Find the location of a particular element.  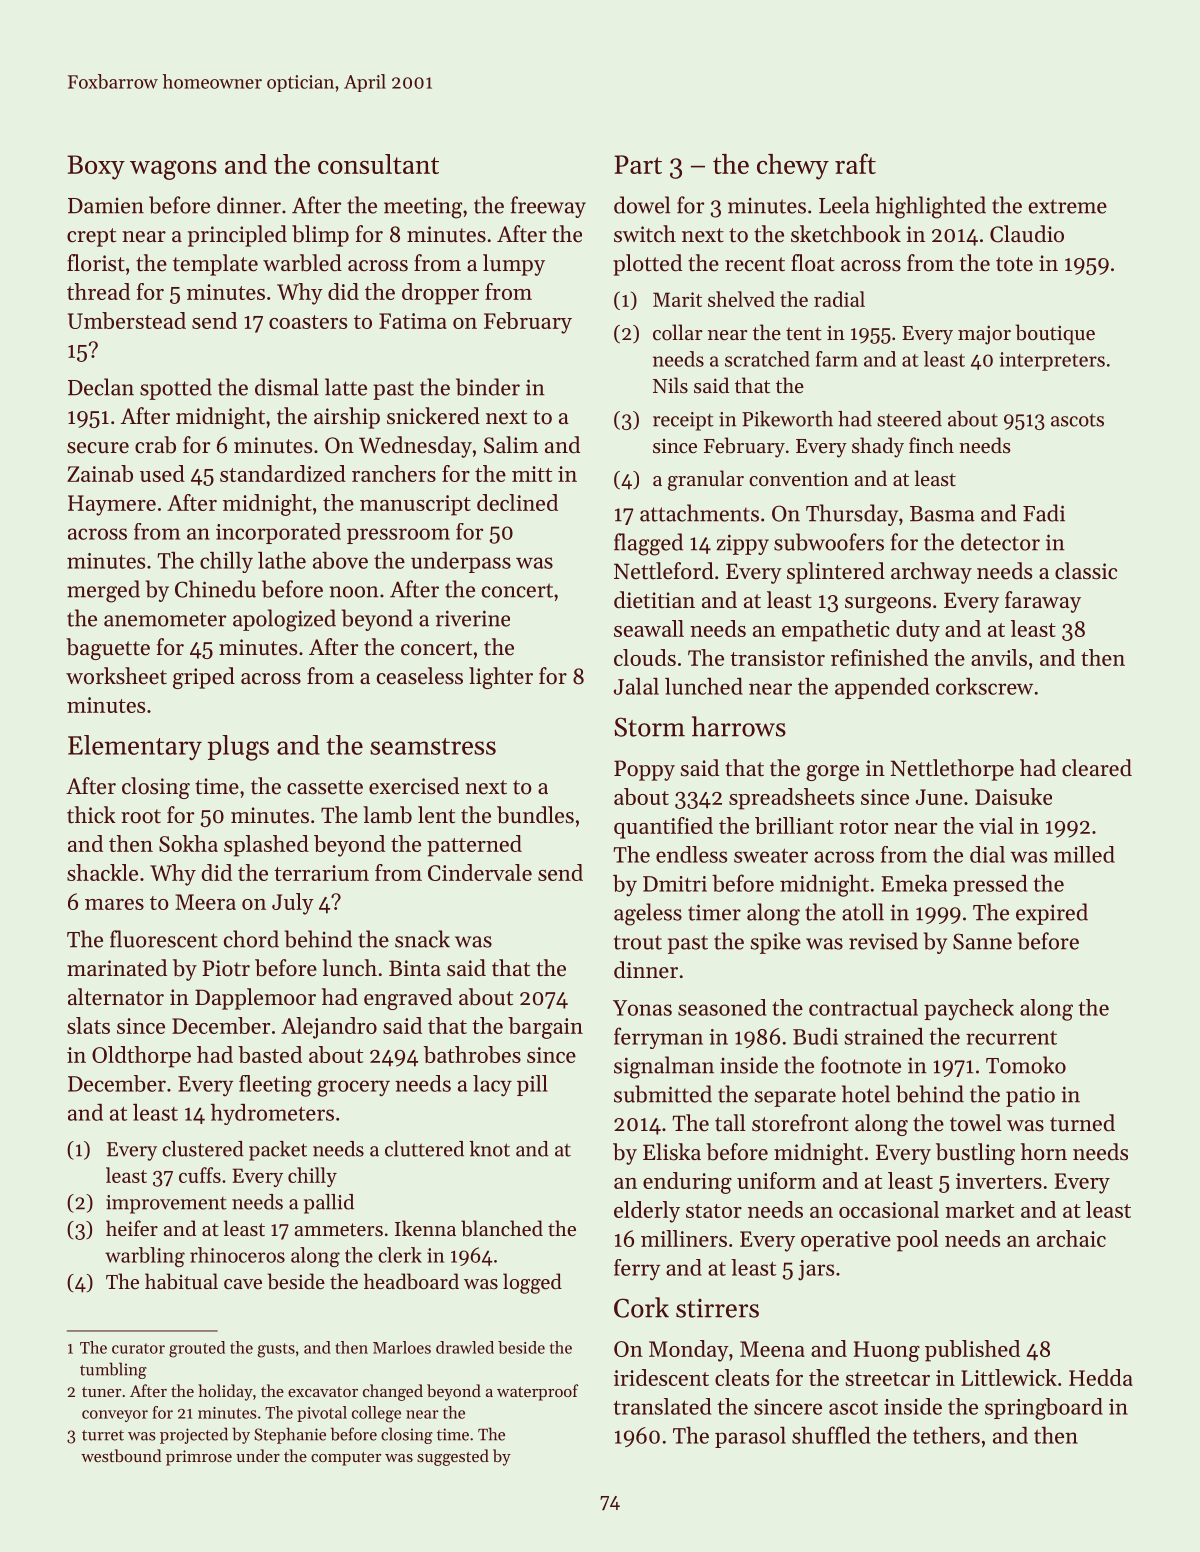

basted is located at coordinates (270, 1054).
